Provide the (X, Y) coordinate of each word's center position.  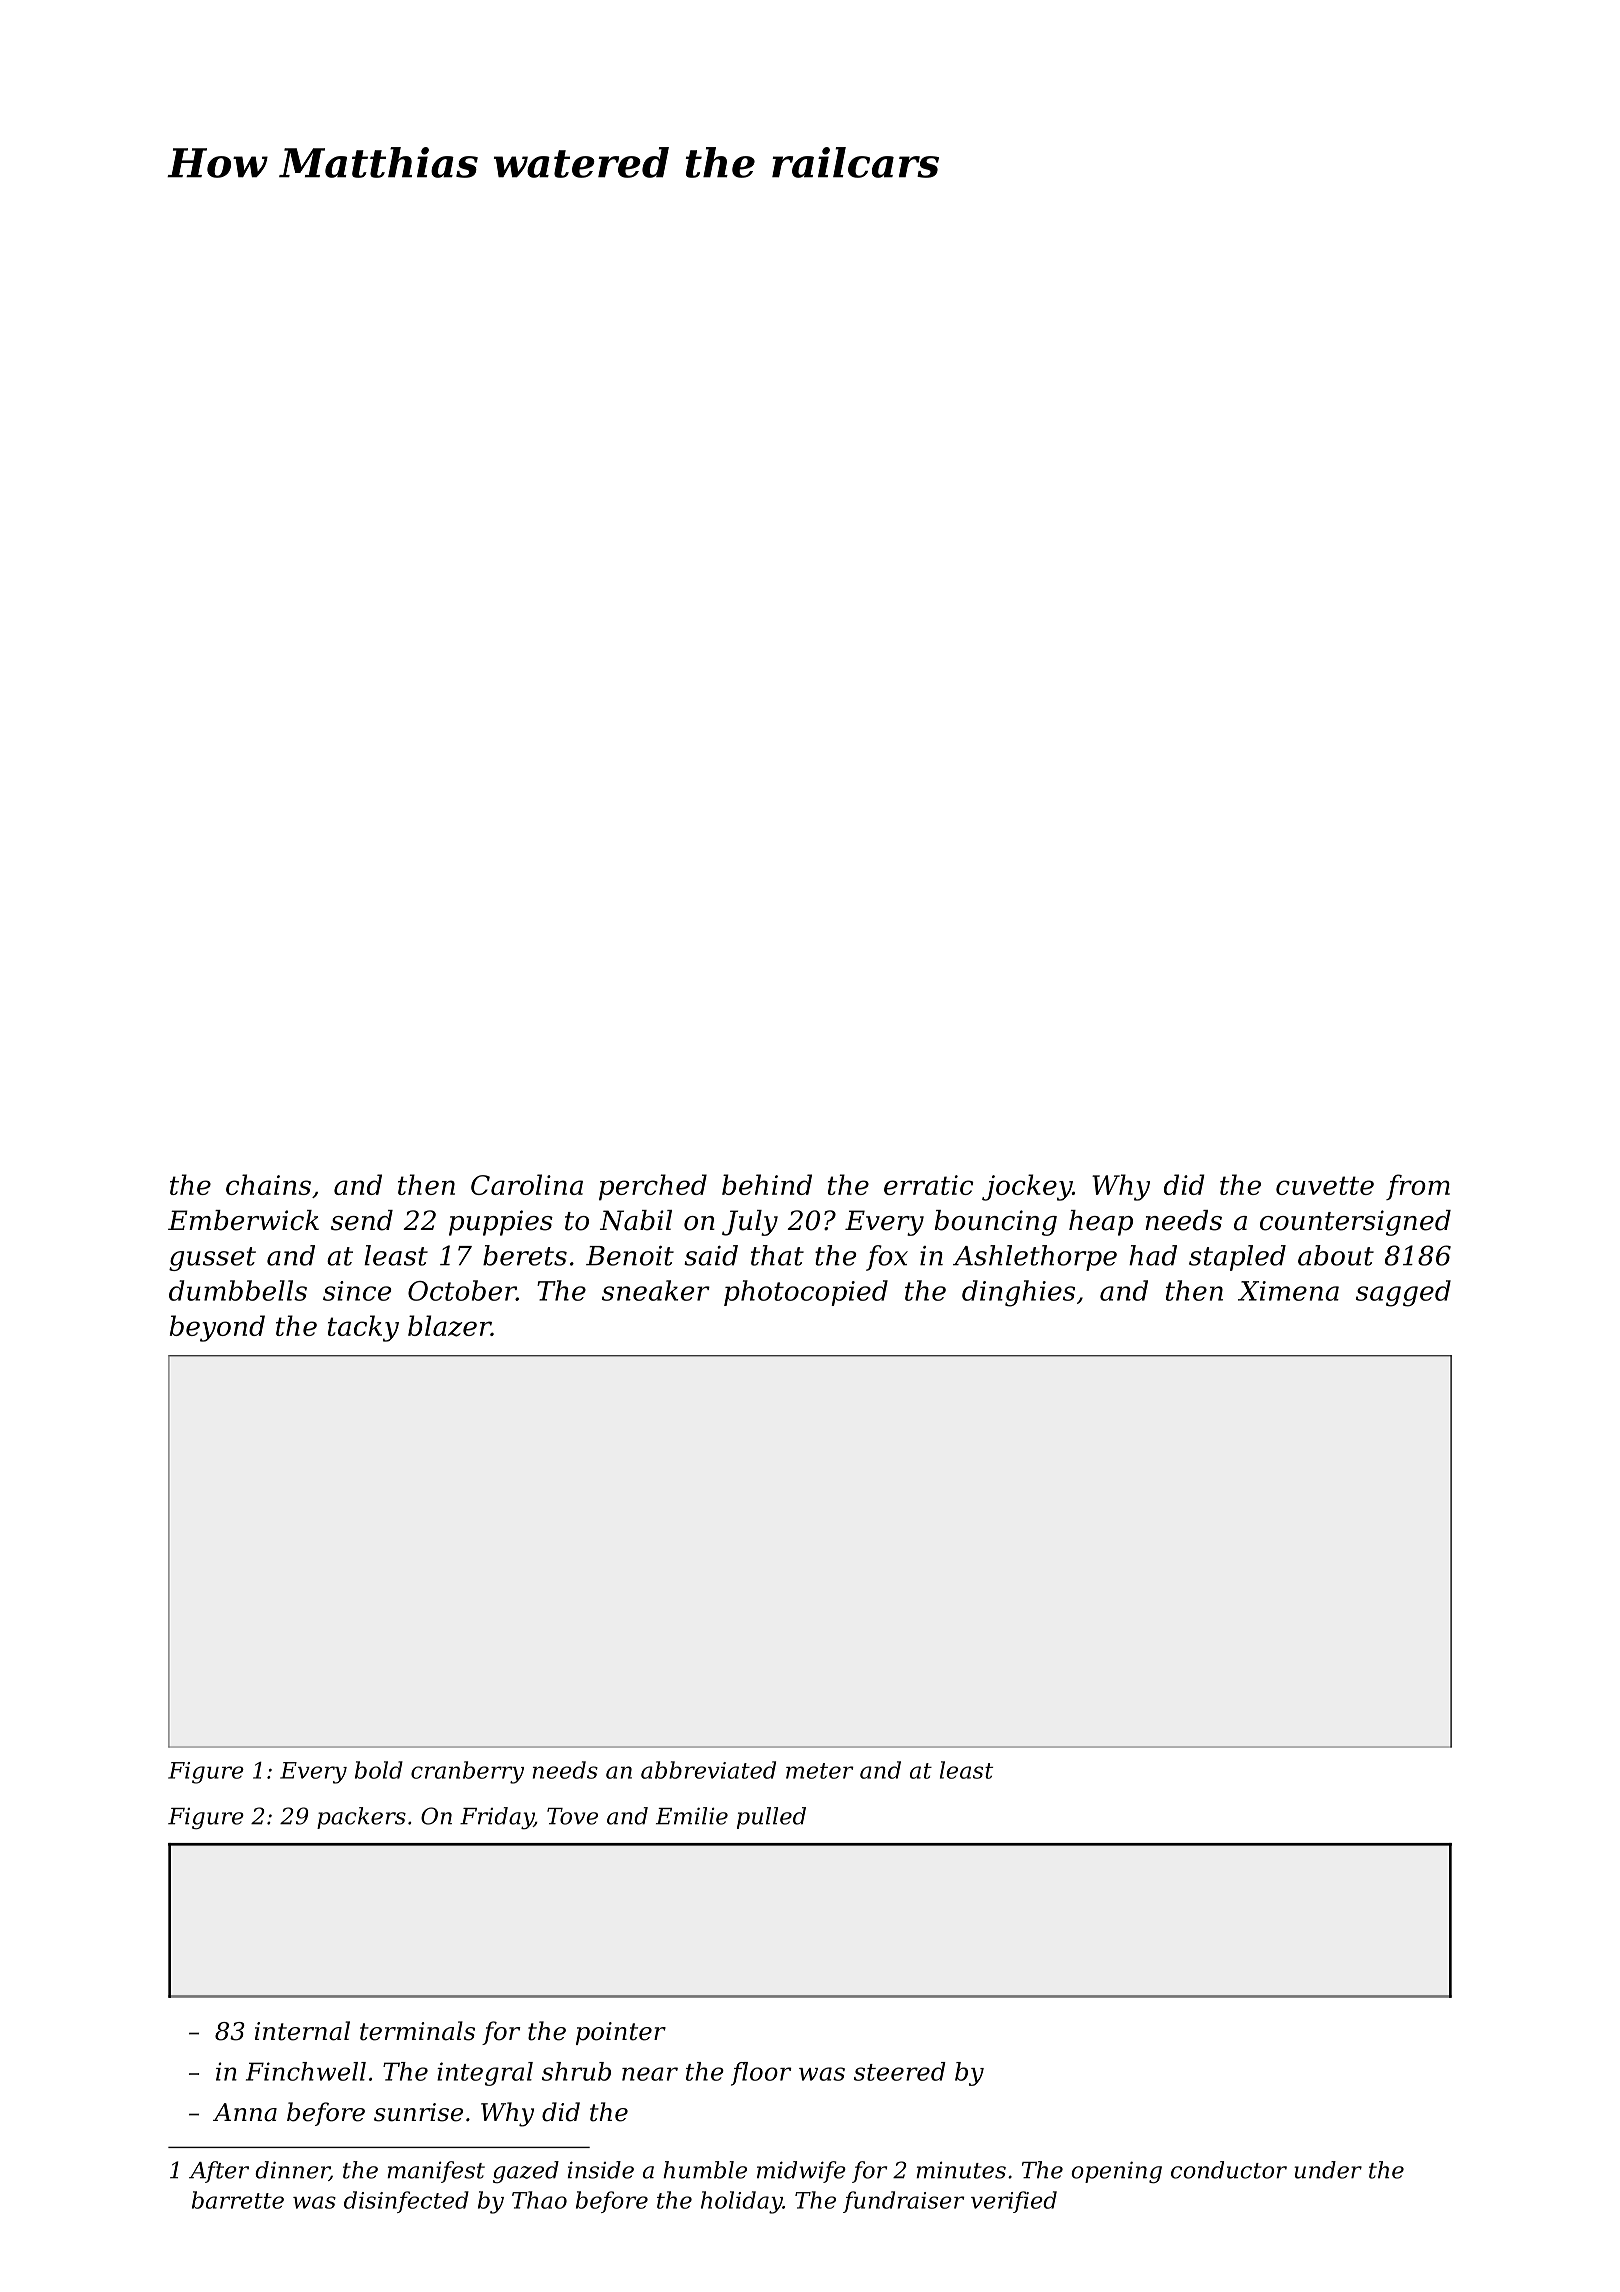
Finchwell (306, 2071)
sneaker (656, 1290)
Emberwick (243, 1220)
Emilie (692, 1816)
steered (900, 2071)
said (711, 1255)
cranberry (467, 1772)
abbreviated (708, 1770)
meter (819, 1771)
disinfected (406, 2202)
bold (379, 1770)
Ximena (1288, 1291)
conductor (1229, 2170)
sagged (1403, 1293)
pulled (771, 1818)
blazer (449, 1326)
